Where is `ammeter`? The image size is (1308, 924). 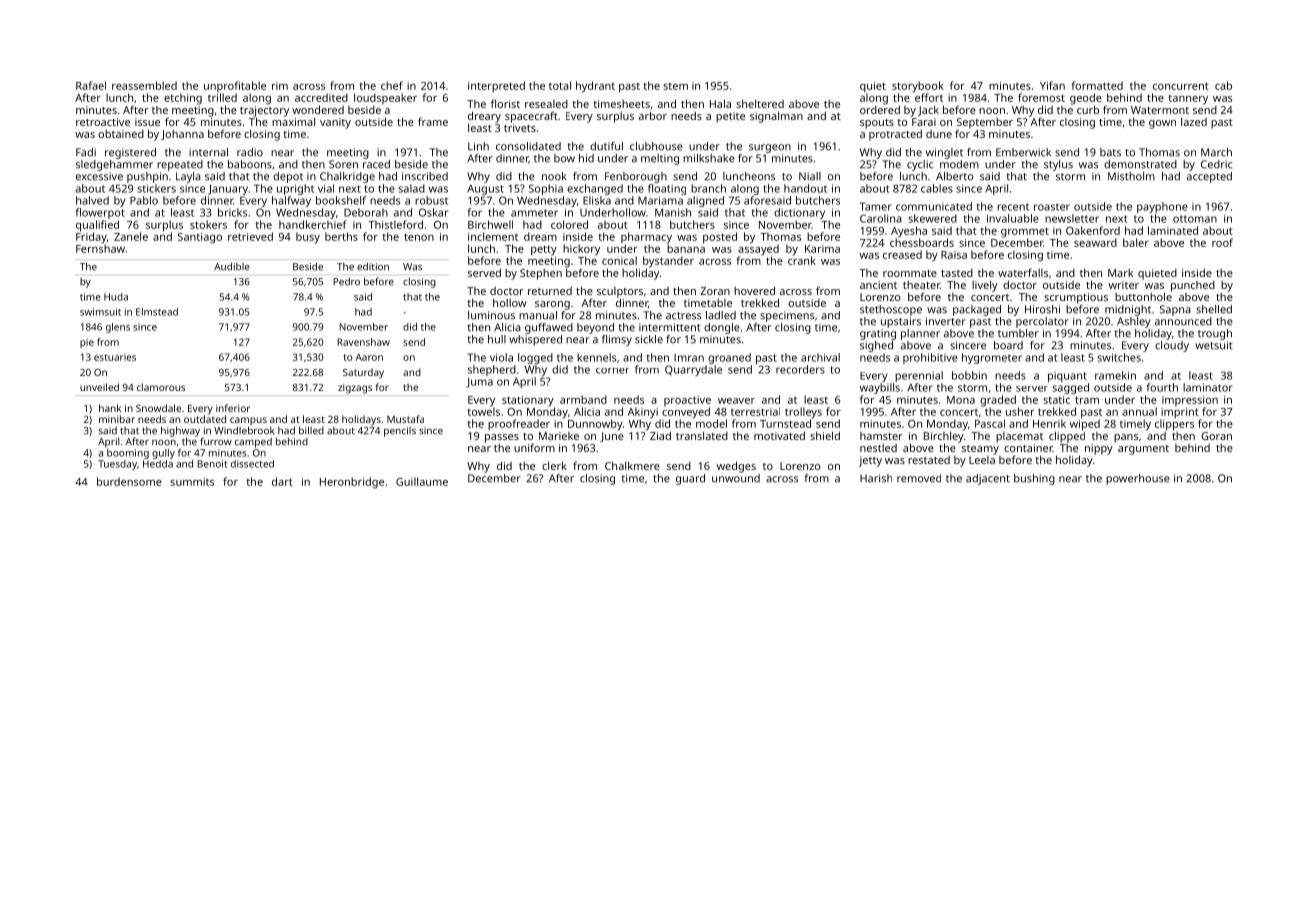 ammeter is located at coordinates (534, 213).
